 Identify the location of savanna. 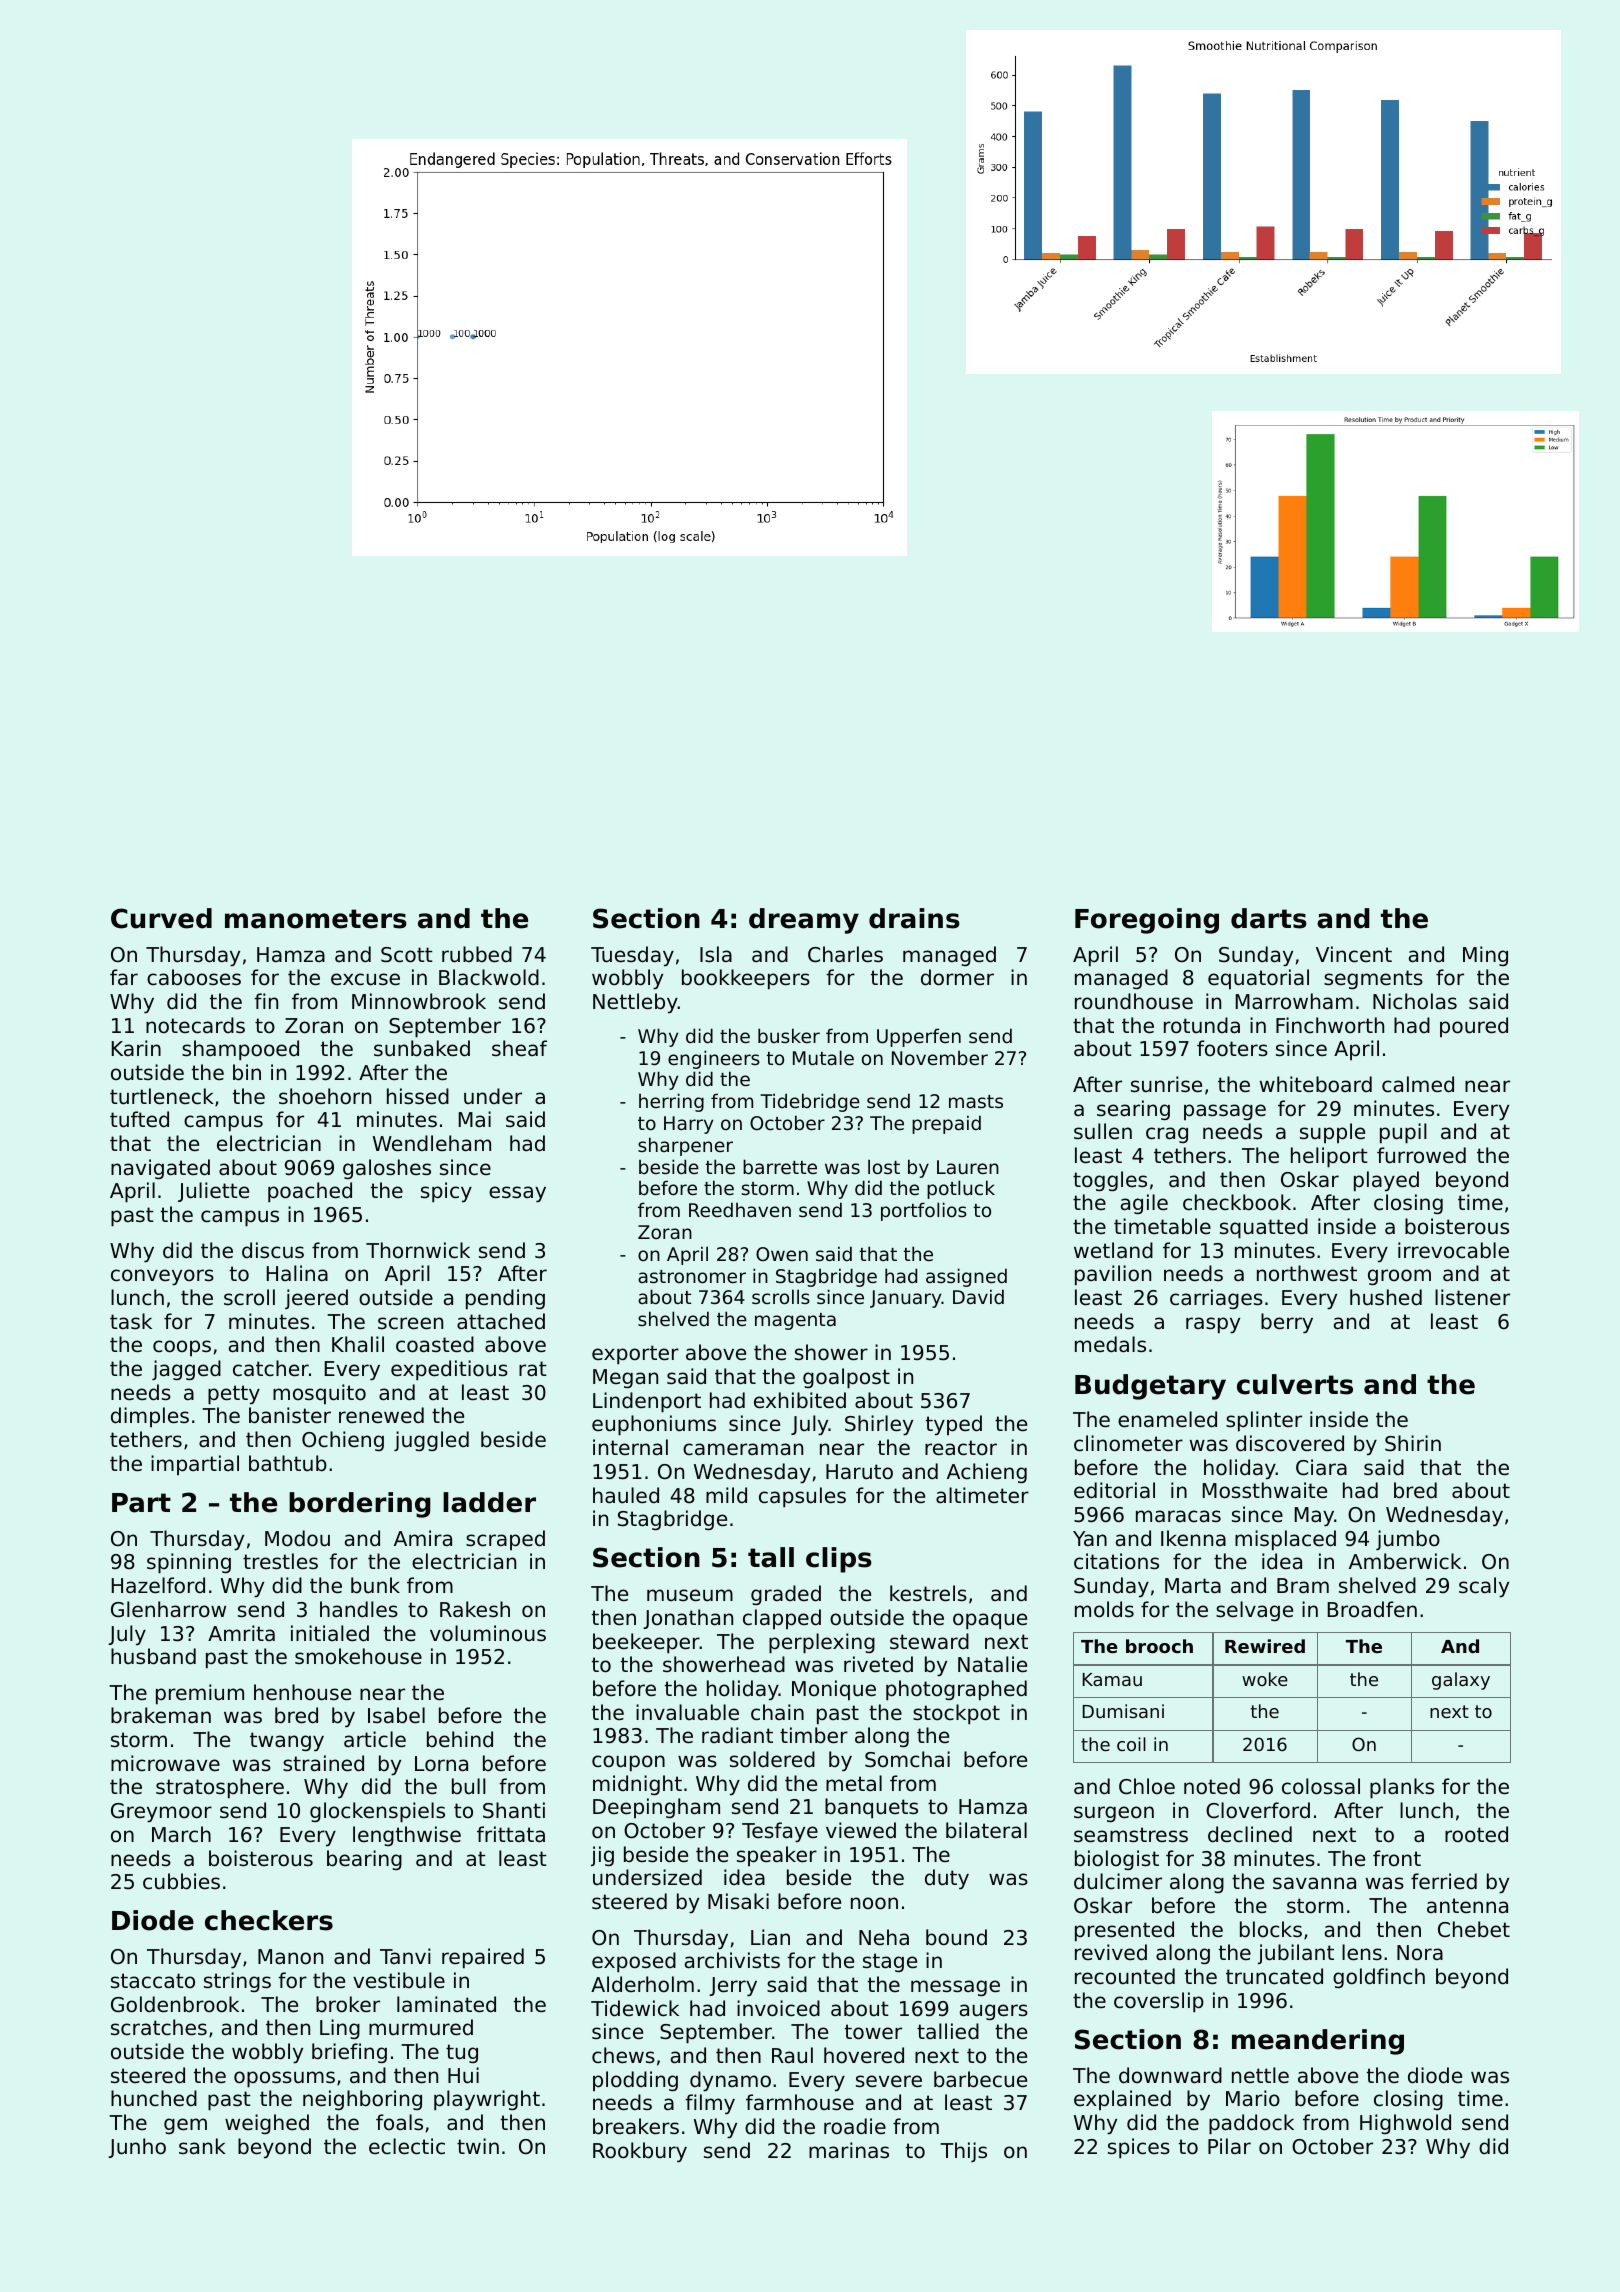
(1314, 1883).
